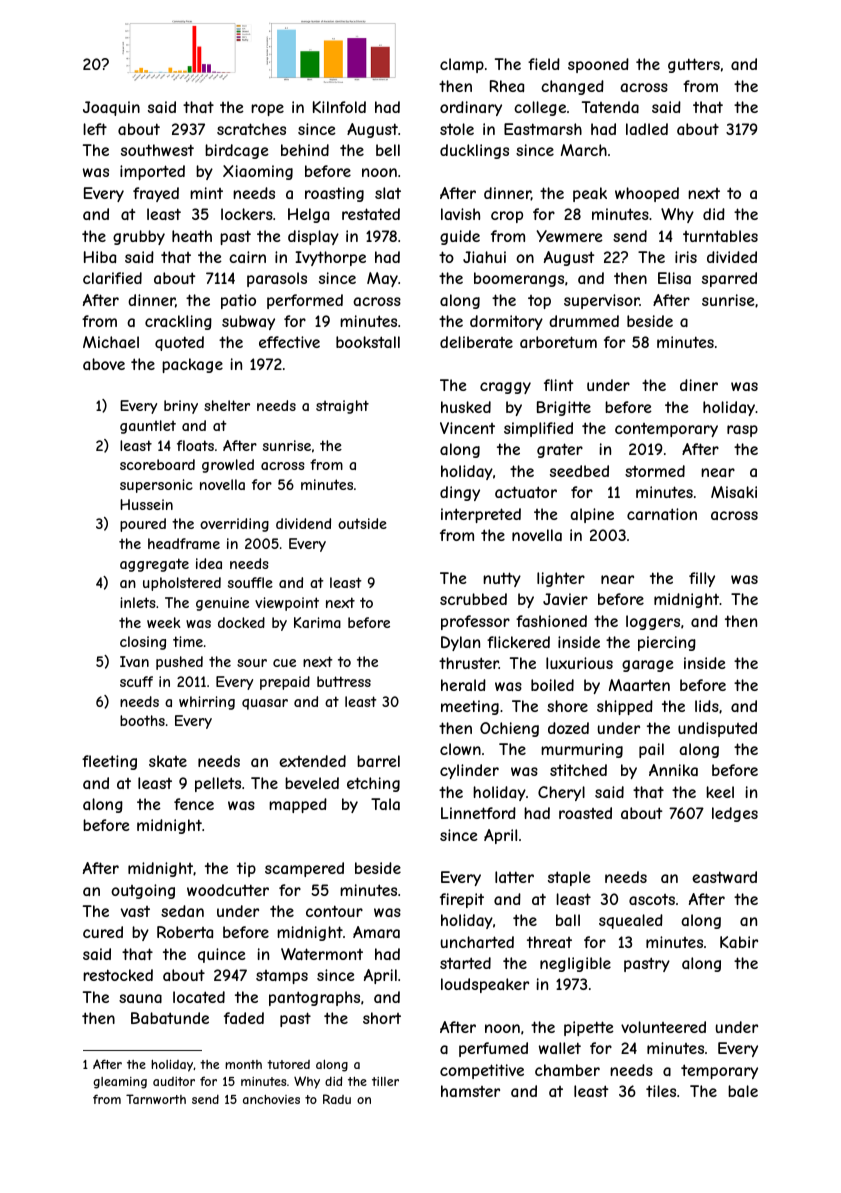 This document has width=841, height=1193. I want to click on thruster, so click(469, 663).
